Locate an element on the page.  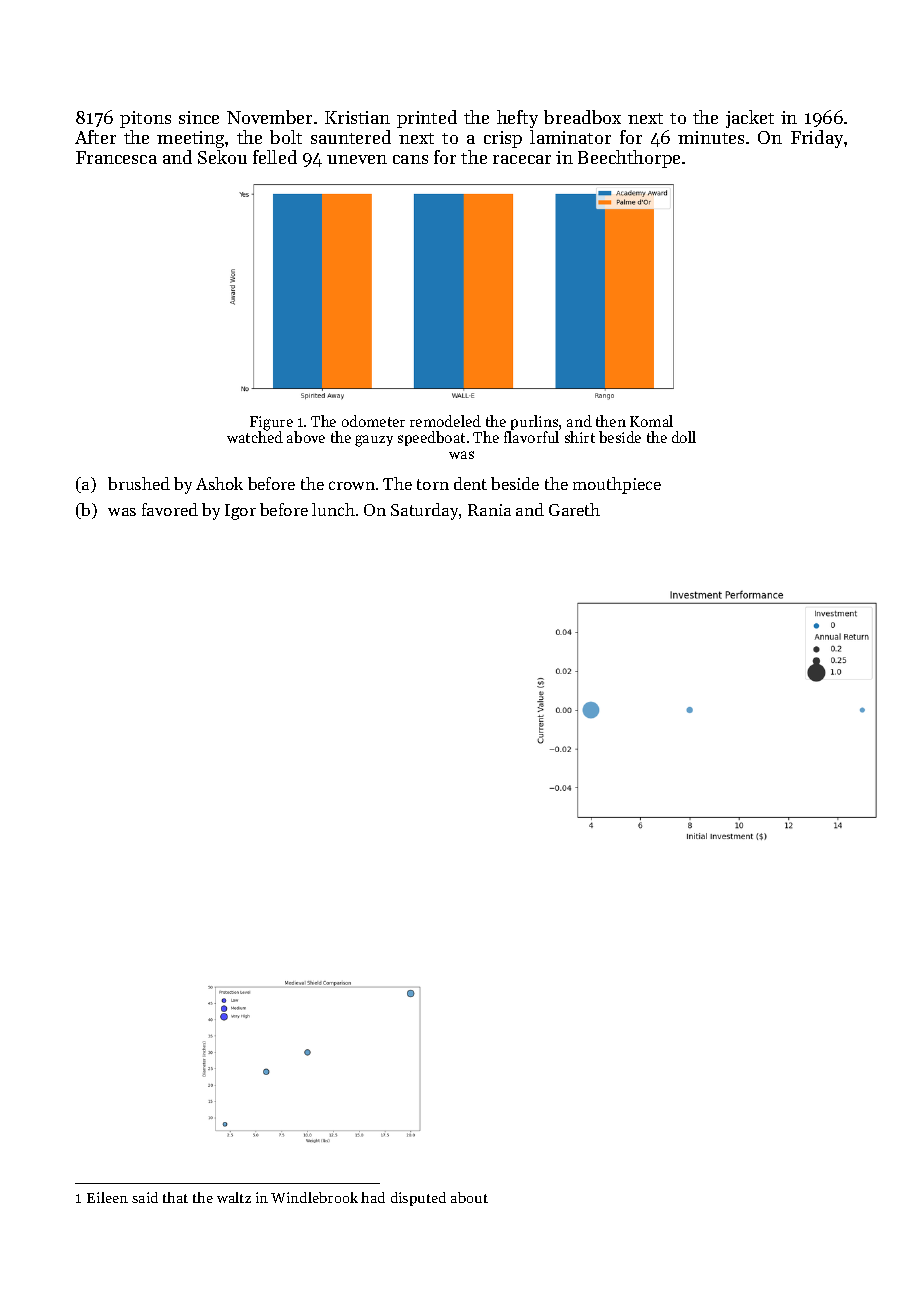
about is located at coordinates (469, 1197).
